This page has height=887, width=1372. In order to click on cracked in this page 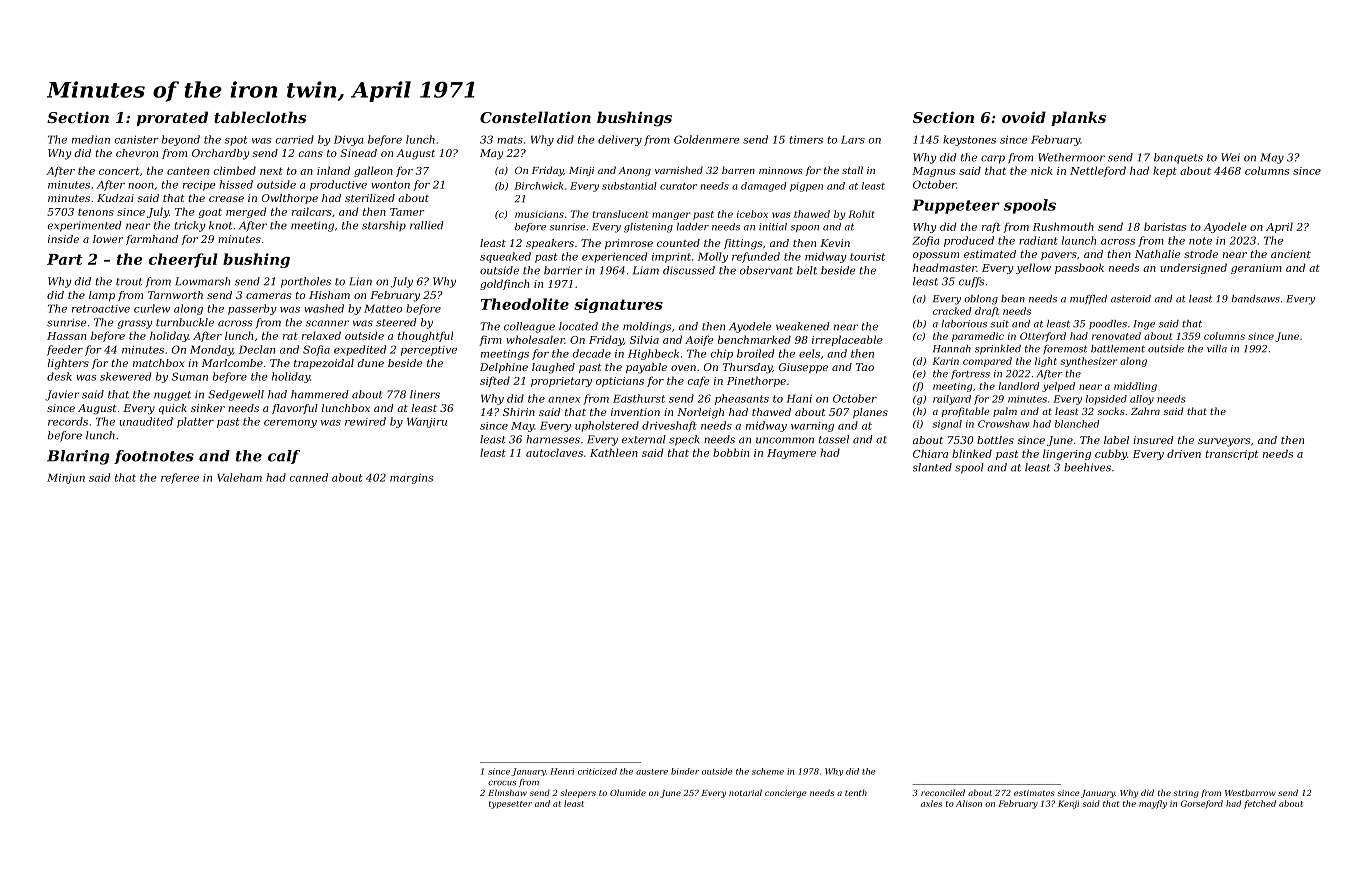, I will do `click(952, 311)`.
